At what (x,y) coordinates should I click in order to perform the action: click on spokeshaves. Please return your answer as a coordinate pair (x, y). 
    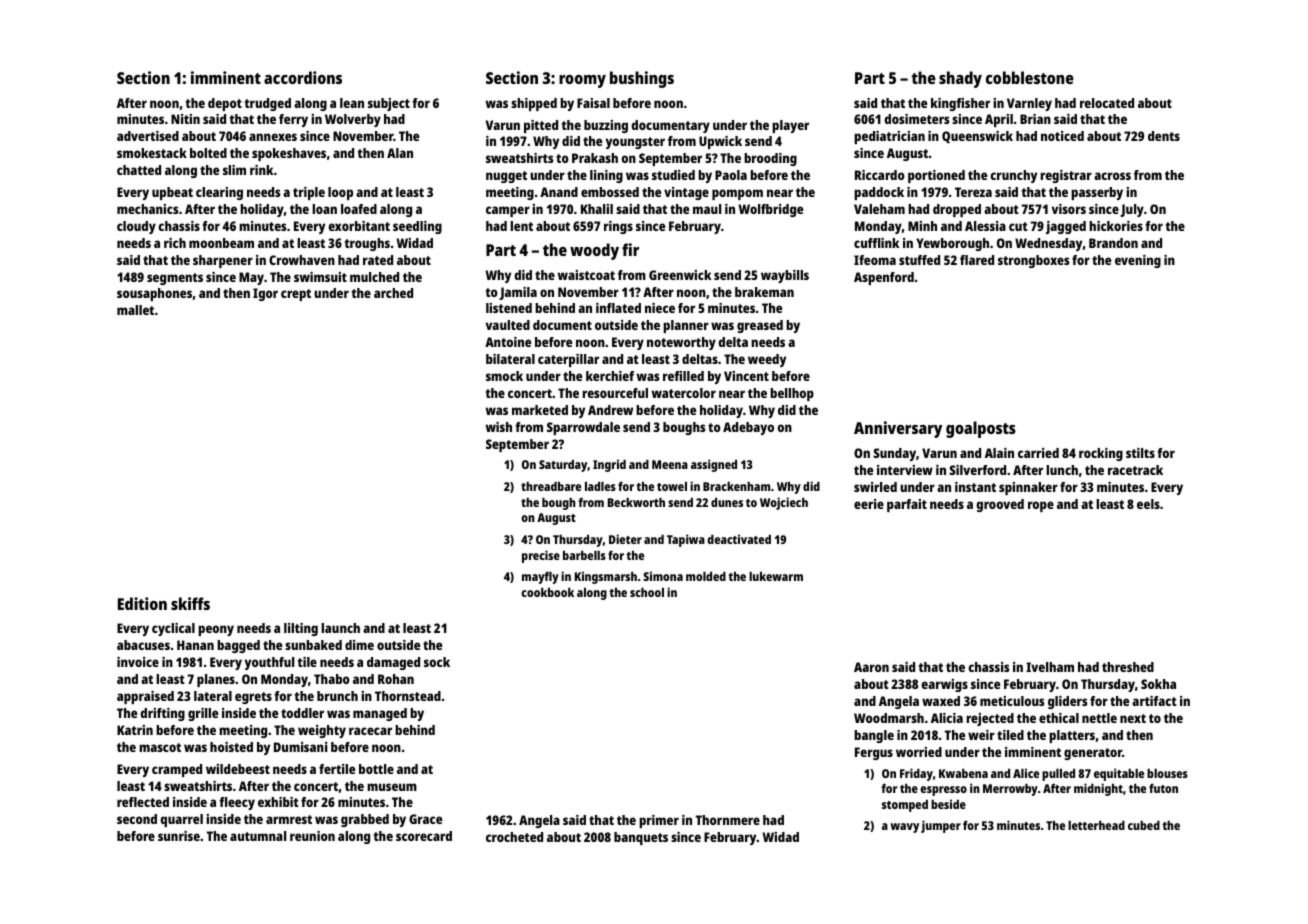
    Looking at the image, I should click on (289, 154).
